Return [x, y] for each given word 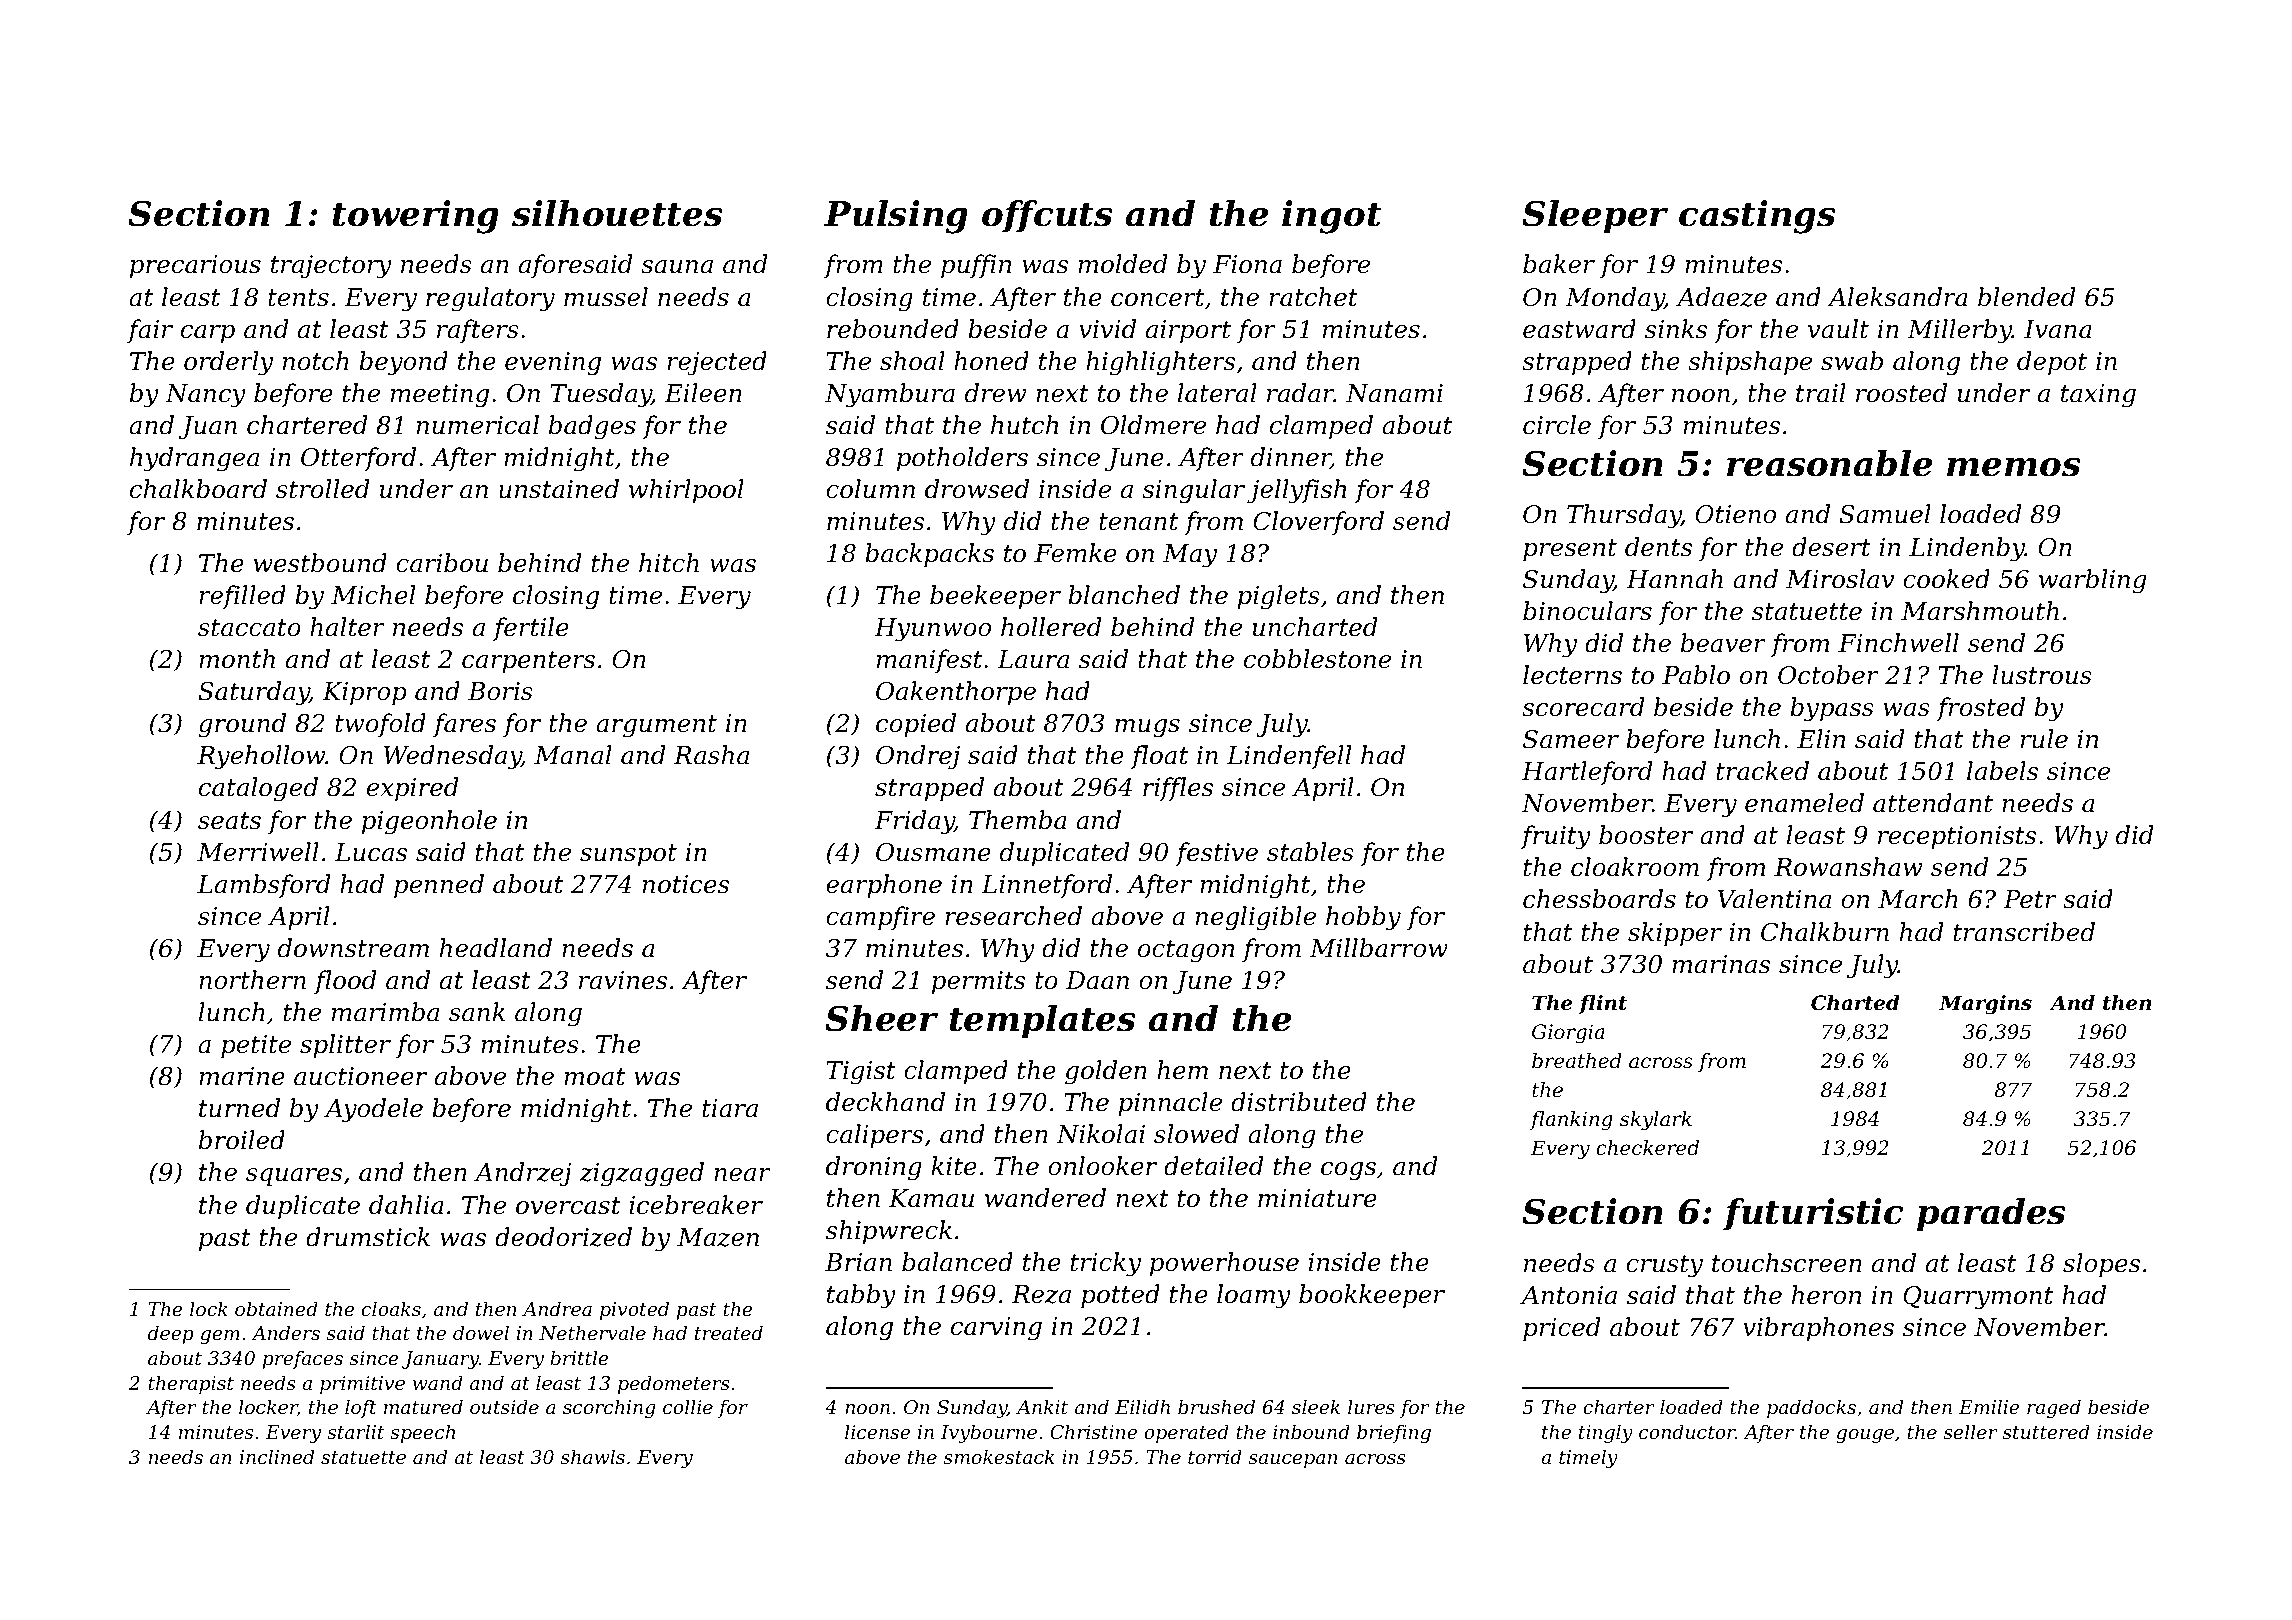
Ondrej [918, 757]
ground [242, 725]
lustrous [2042, 675]
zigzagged [641, 1174]
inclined [277, 1456]
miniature [1317, 1198]
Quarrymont [1978, 1298]
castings [1757, 217]
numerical [478, 425]
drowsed [977, 489]
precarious [195, 266]
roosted [1901, 393]
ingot [1331, 217]
